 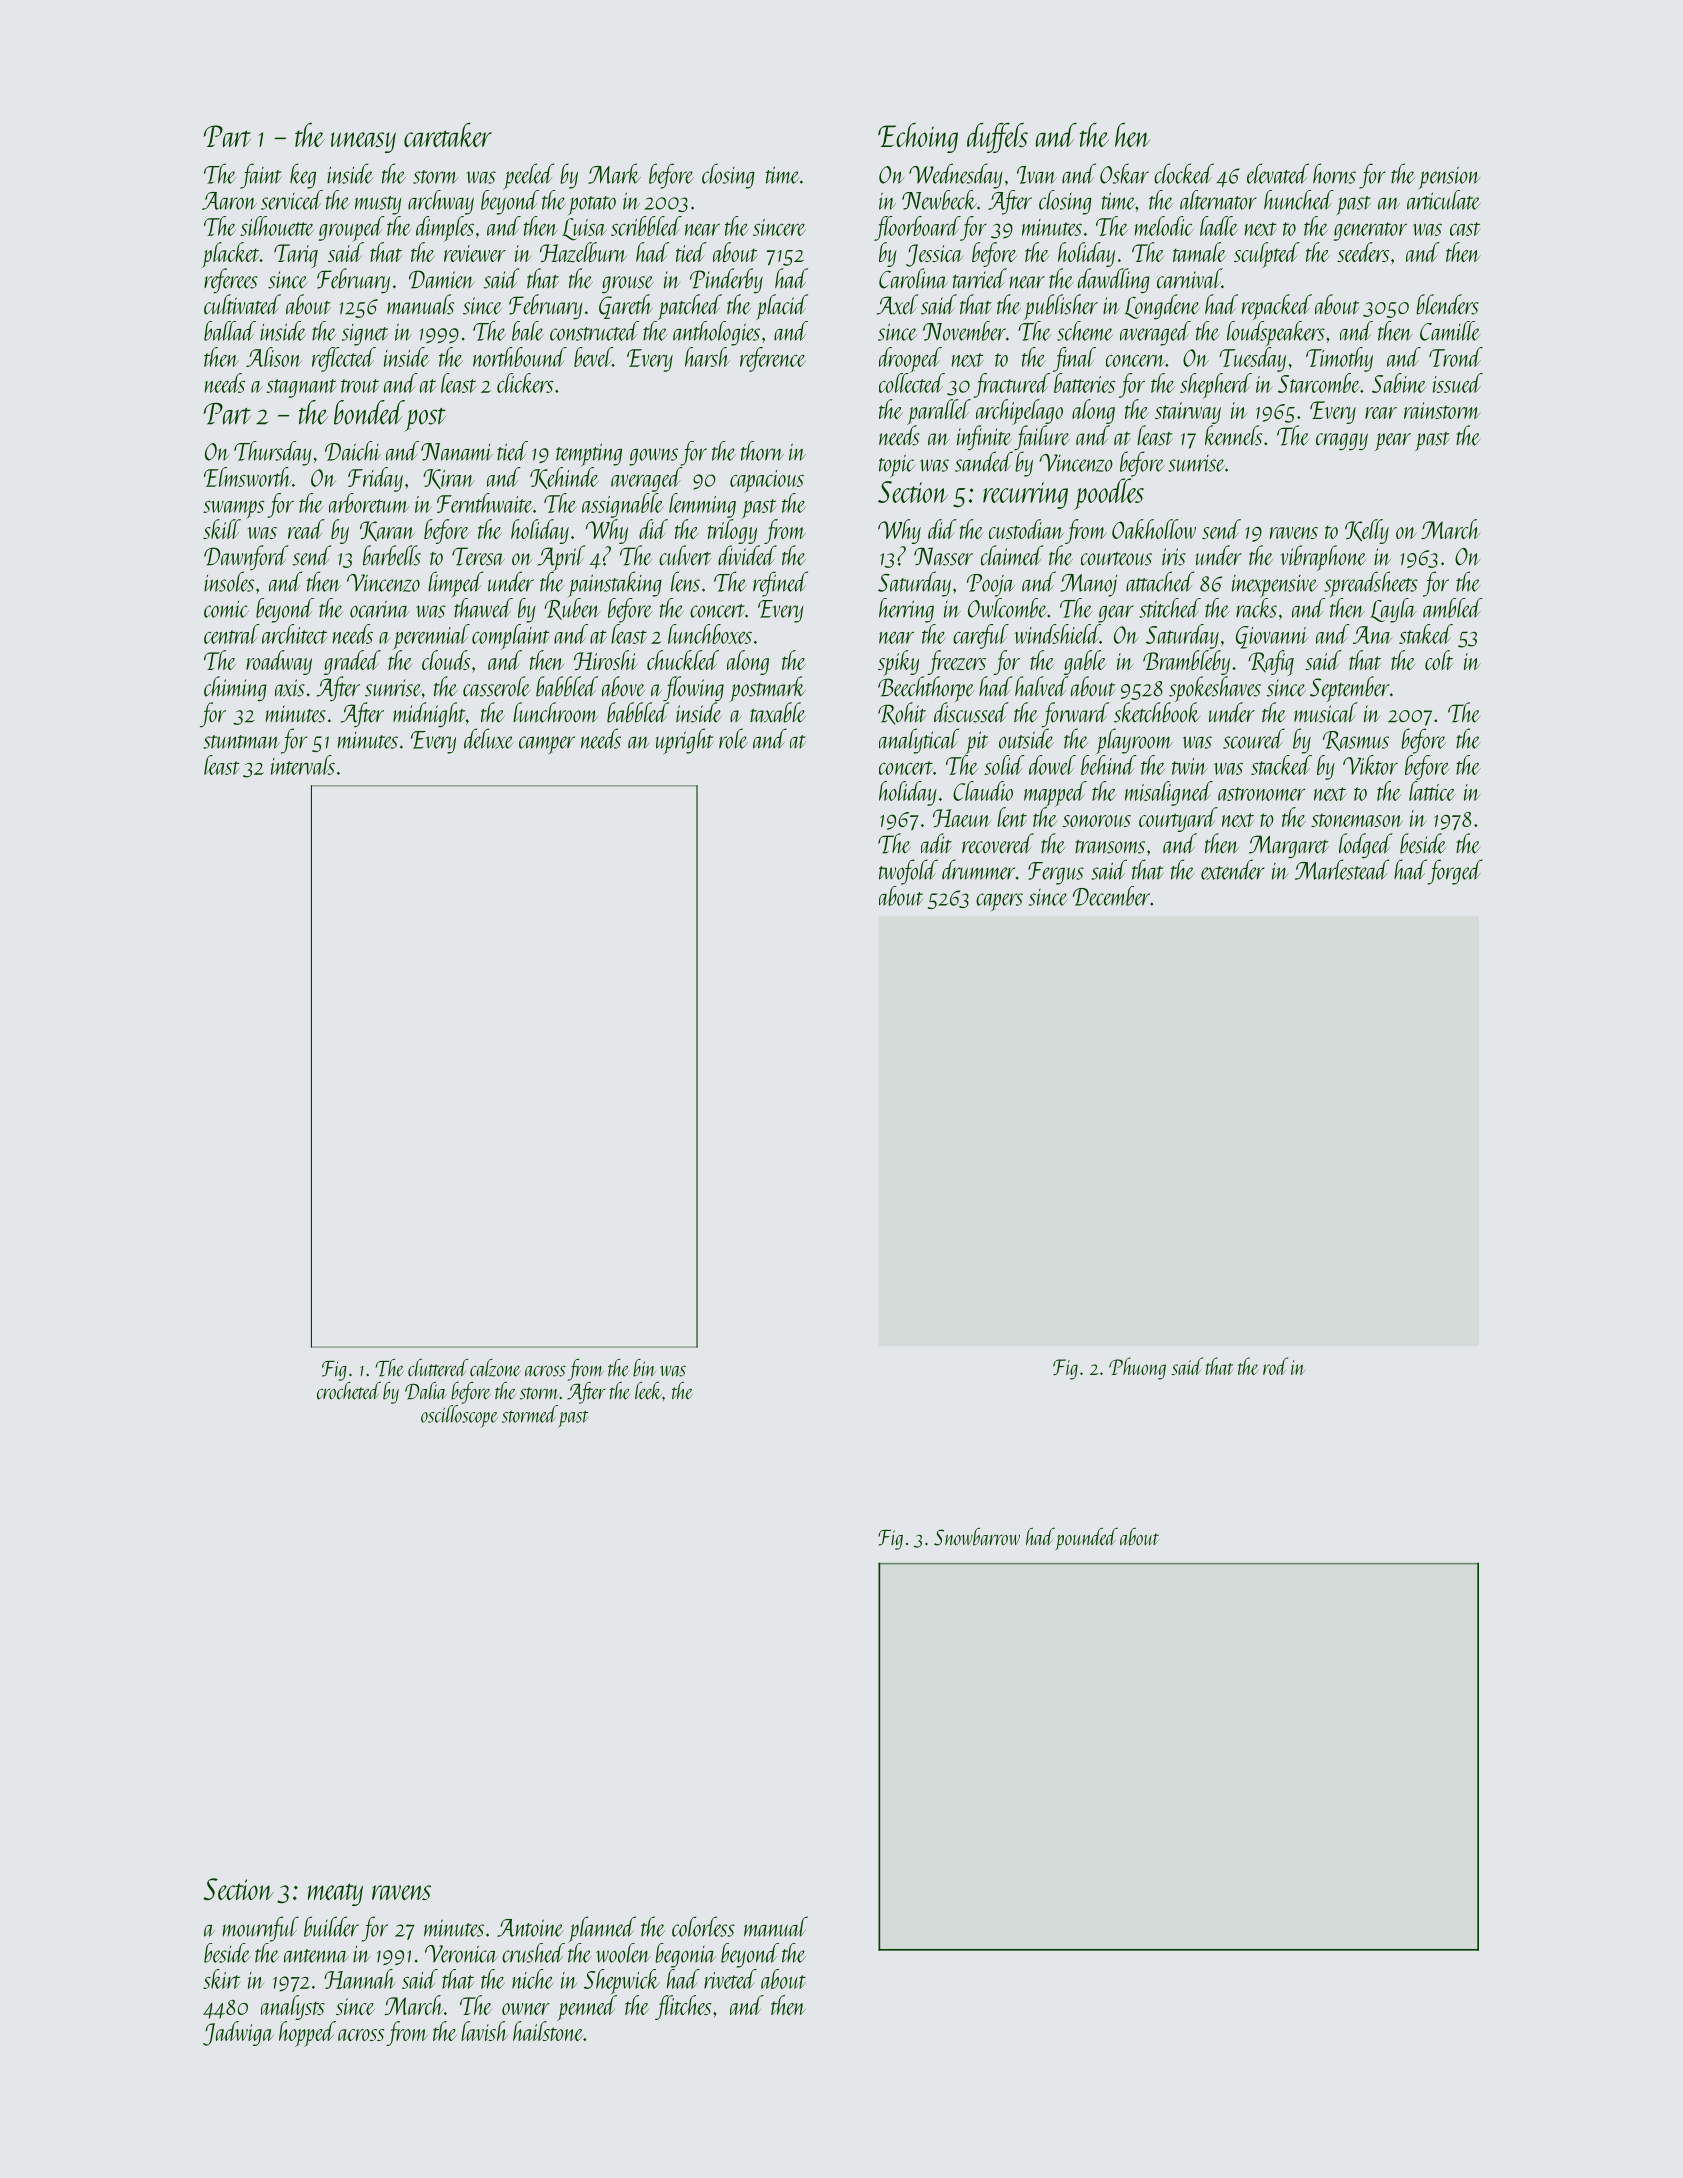 I want to click on faint, so click(x=260, y=176).
